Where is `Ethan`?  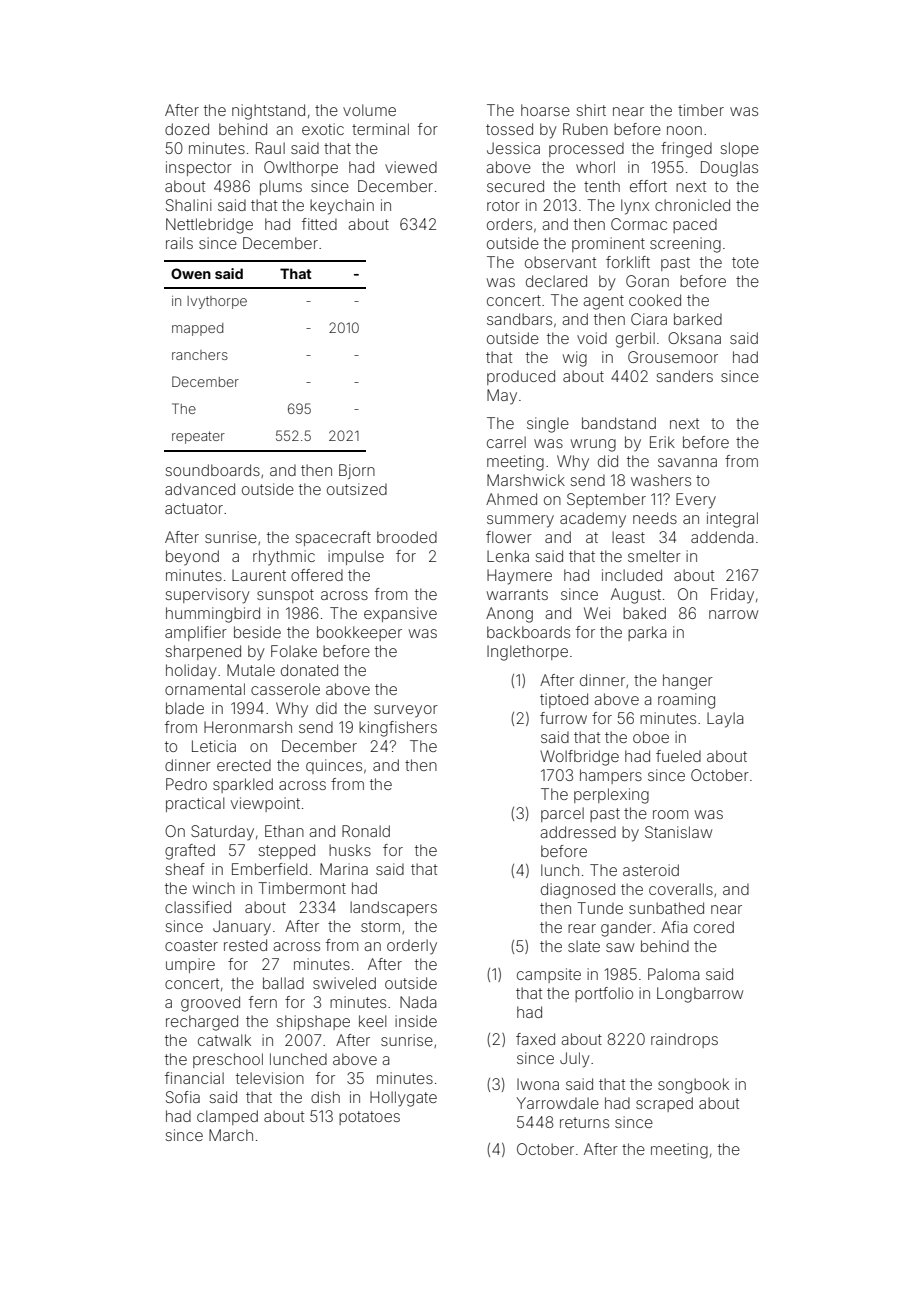
Ethan is located at coordinates (284, 831).
